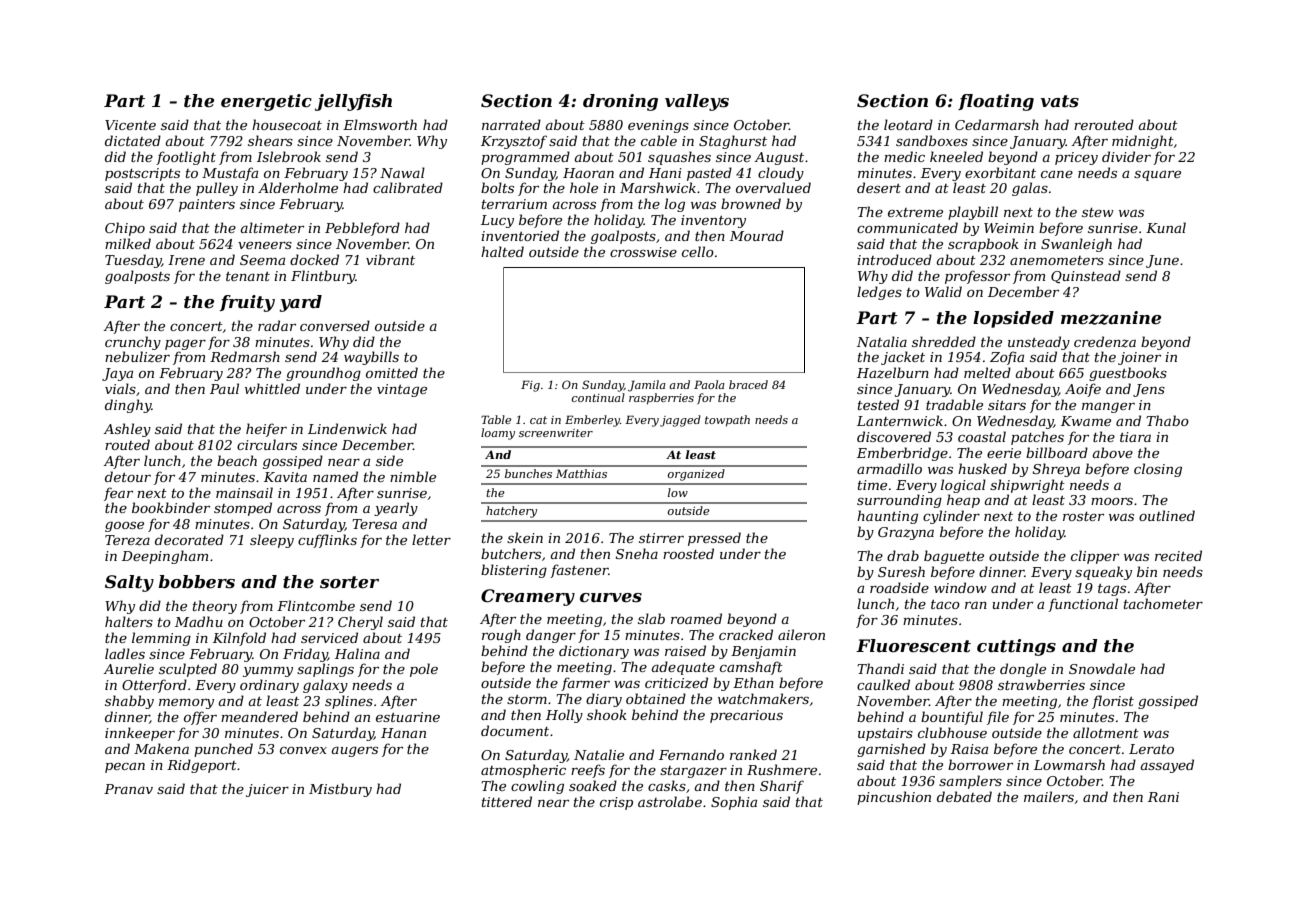  What do you see at coordinates (954, 557) in the document?
I see `baguette` at bounding box center [954, 557].
